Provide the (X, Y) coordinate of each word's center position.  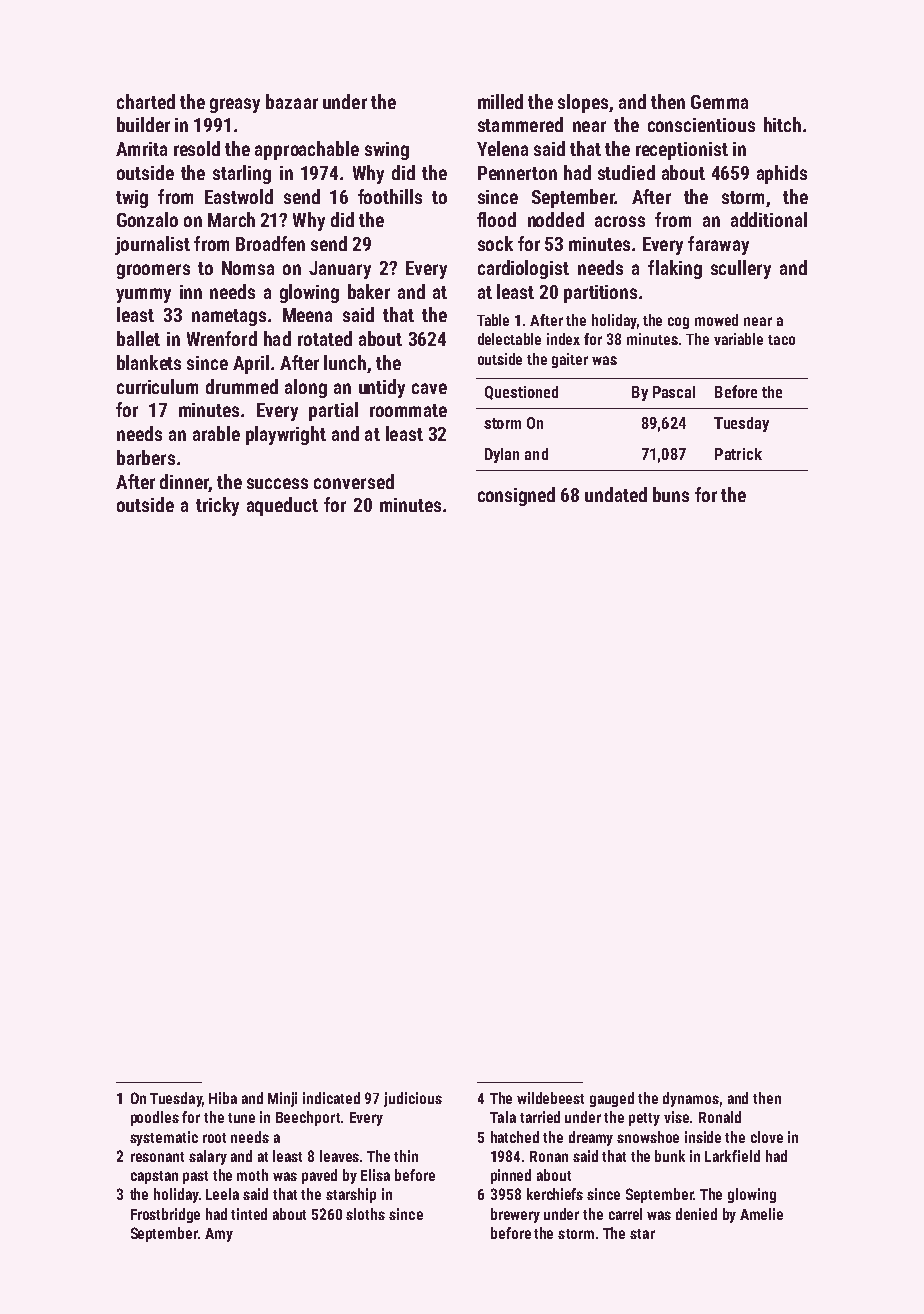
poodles (155, 1118)
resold (197, 148)
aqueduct (282, 506)
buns (671, 494)
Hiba (223, 1098)
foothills (390, 196)
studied (626, 172)
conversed (354, 481)
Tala (503, 1117)
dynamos (691, 1099)
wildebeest (550, 1098)
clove (767, 1137)
